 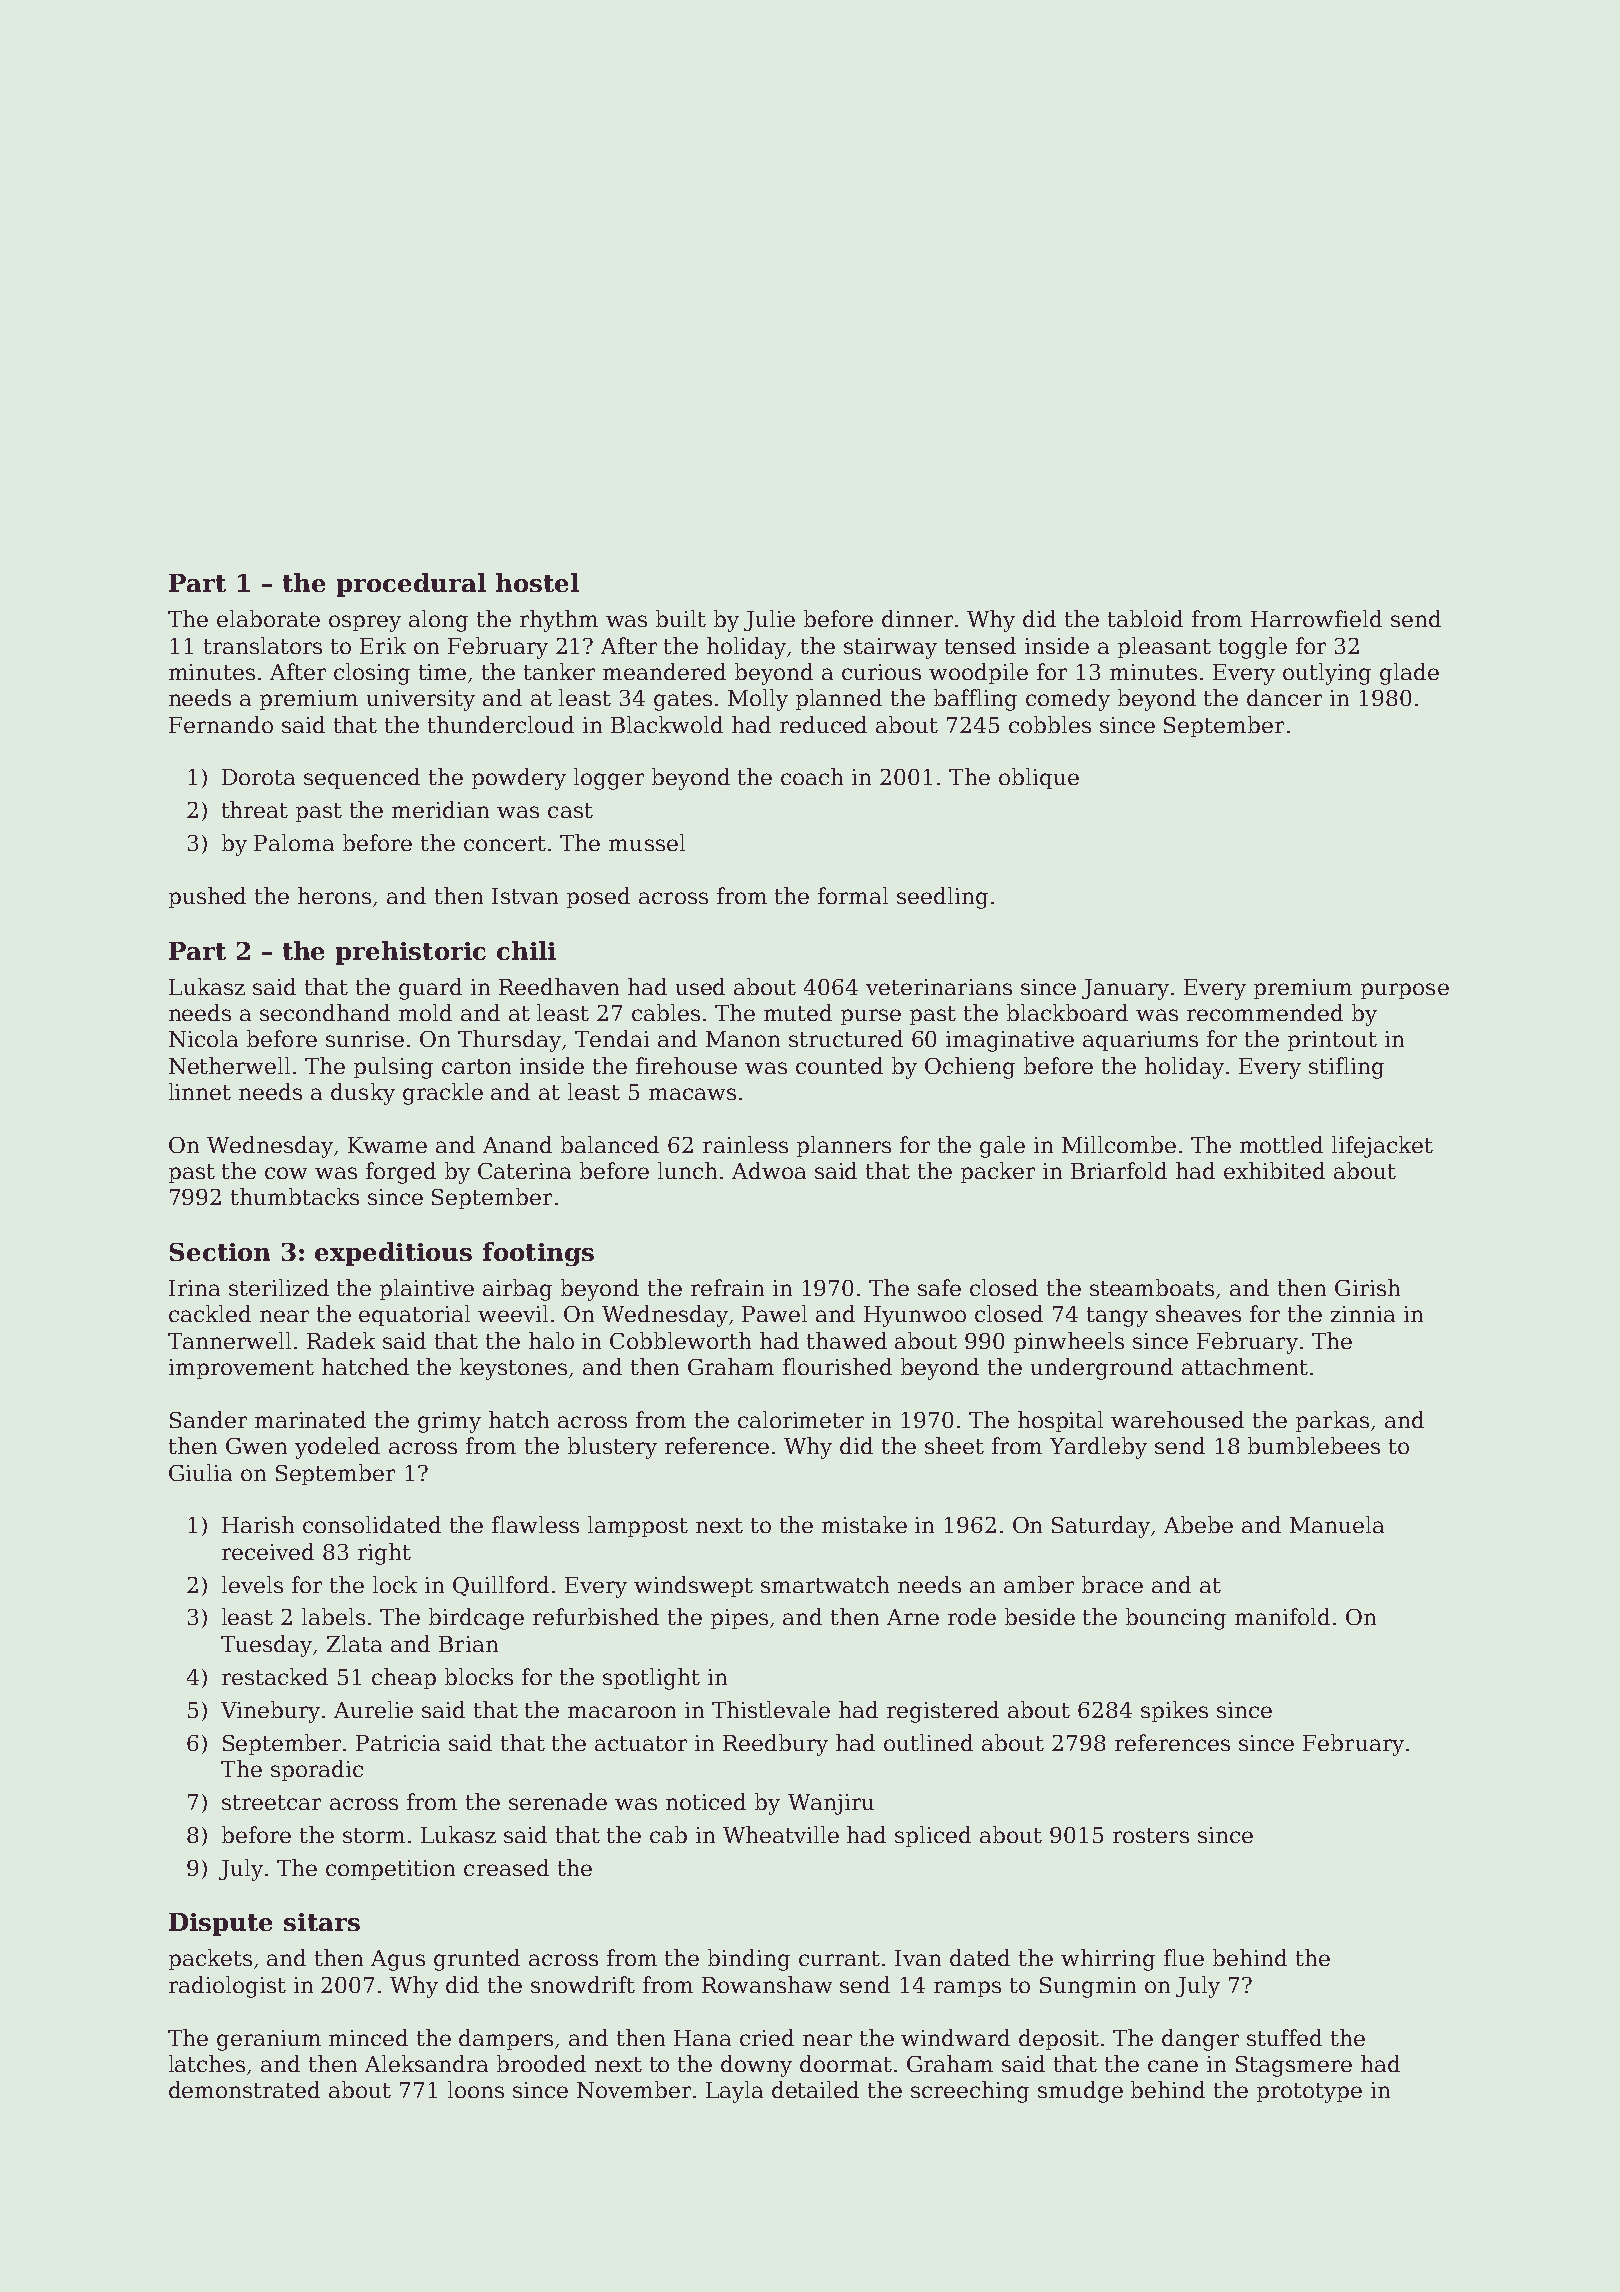 I want to click on aquariums, so click(x=1140, y=1041).
